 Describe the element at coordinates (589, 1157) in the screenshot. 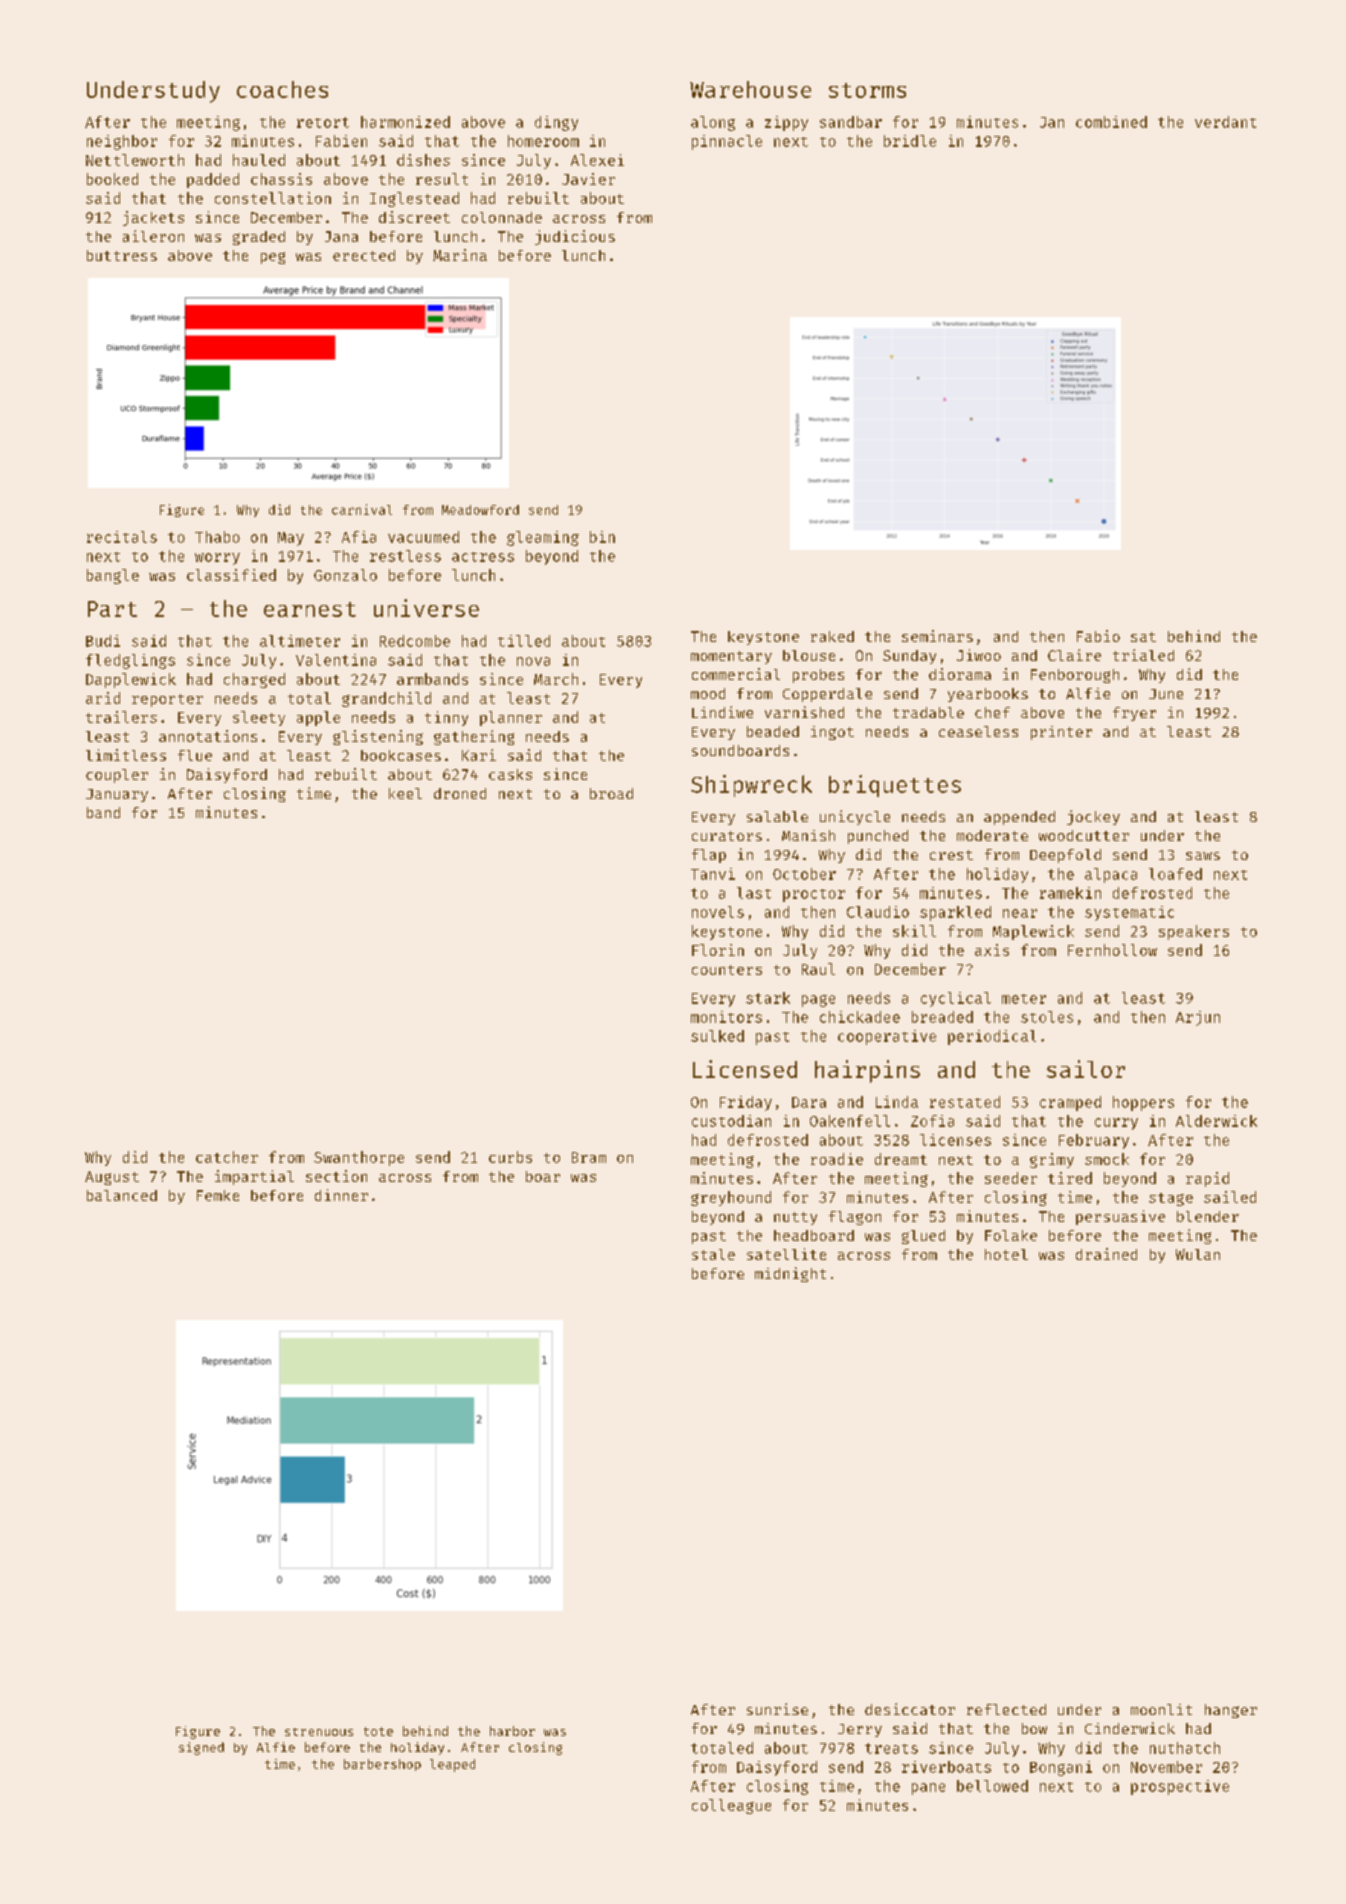

I see `Bram` at that location.
